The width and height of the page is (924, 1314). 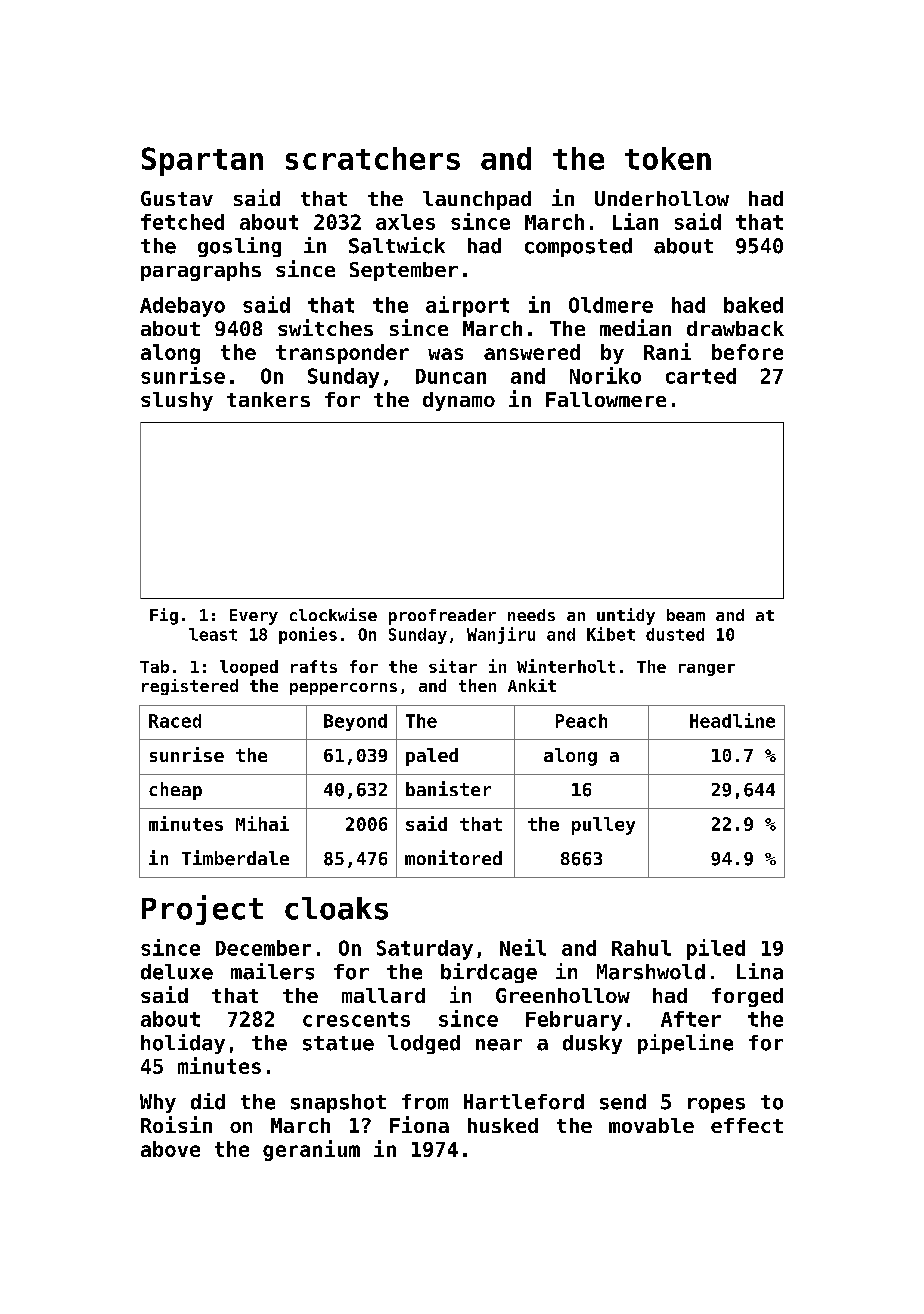 What do you see at coordinates (459, 401) in the page?
I see `dynamo` at bounding box center [459, 401].
